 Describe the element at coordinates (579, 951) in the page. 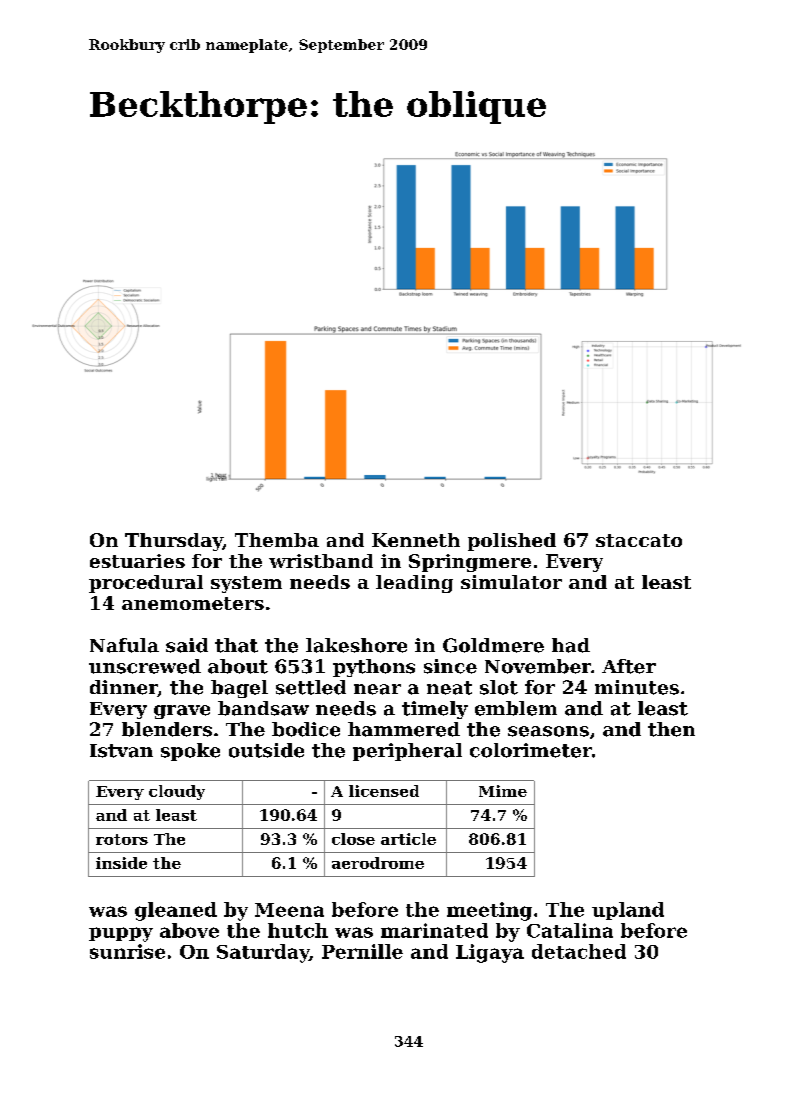

I see `detached` at that location.
